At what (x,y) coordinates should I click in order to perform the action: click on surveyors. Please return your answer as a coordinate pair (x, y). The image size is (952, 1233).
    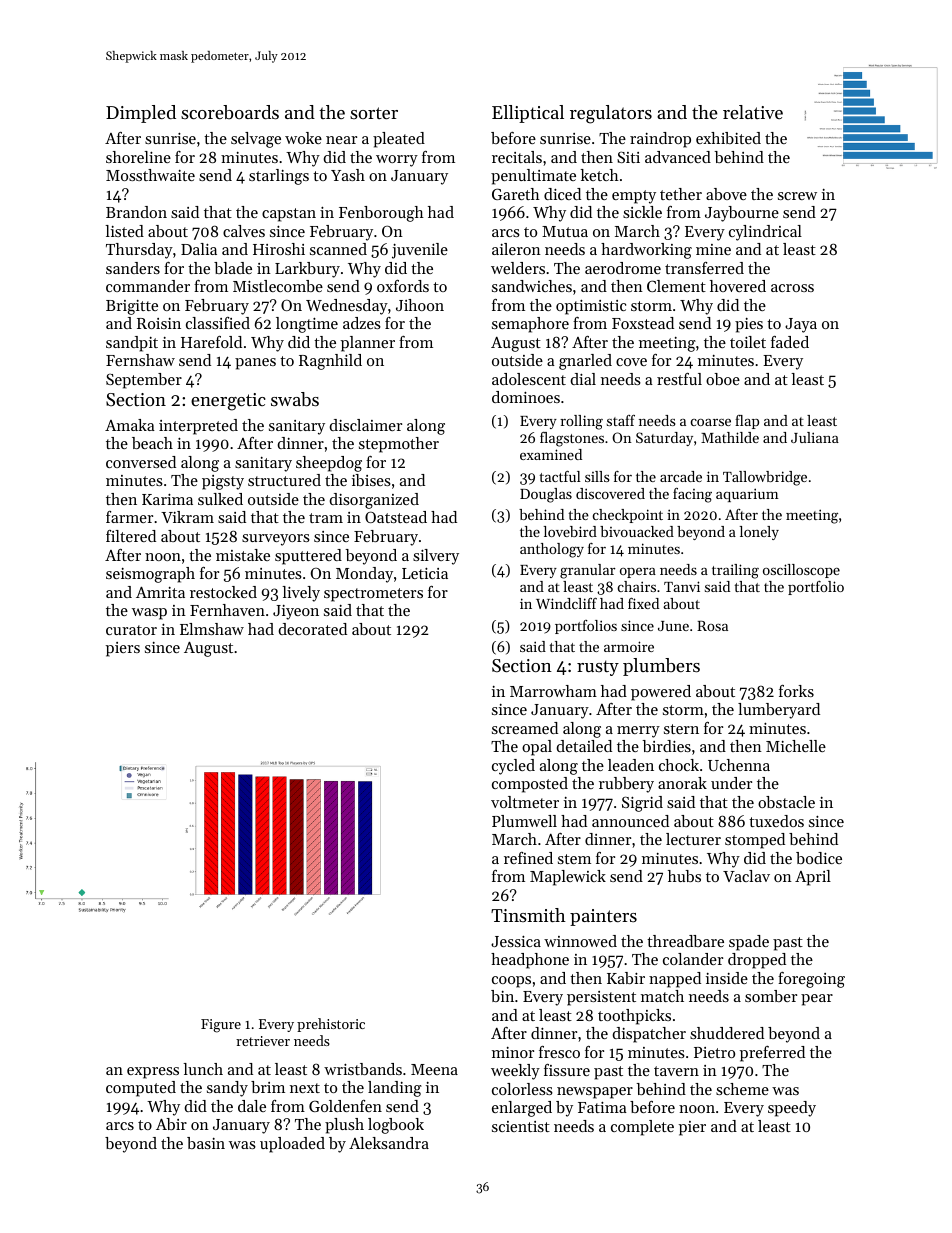
    Looking at the image, I should click on (276, 540).
